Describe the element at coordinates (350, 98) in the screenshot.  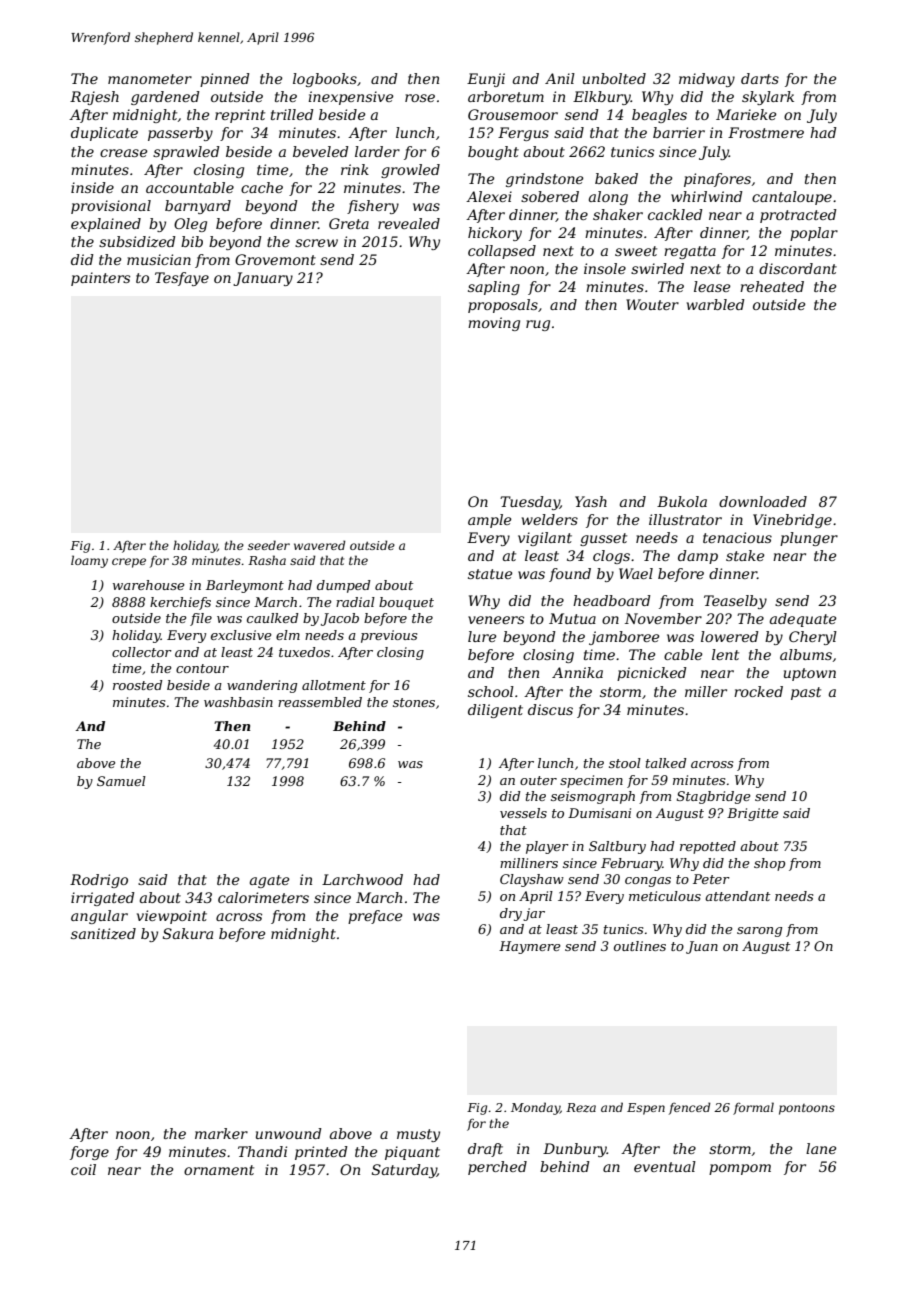
I see `inexpensive` at that location.
